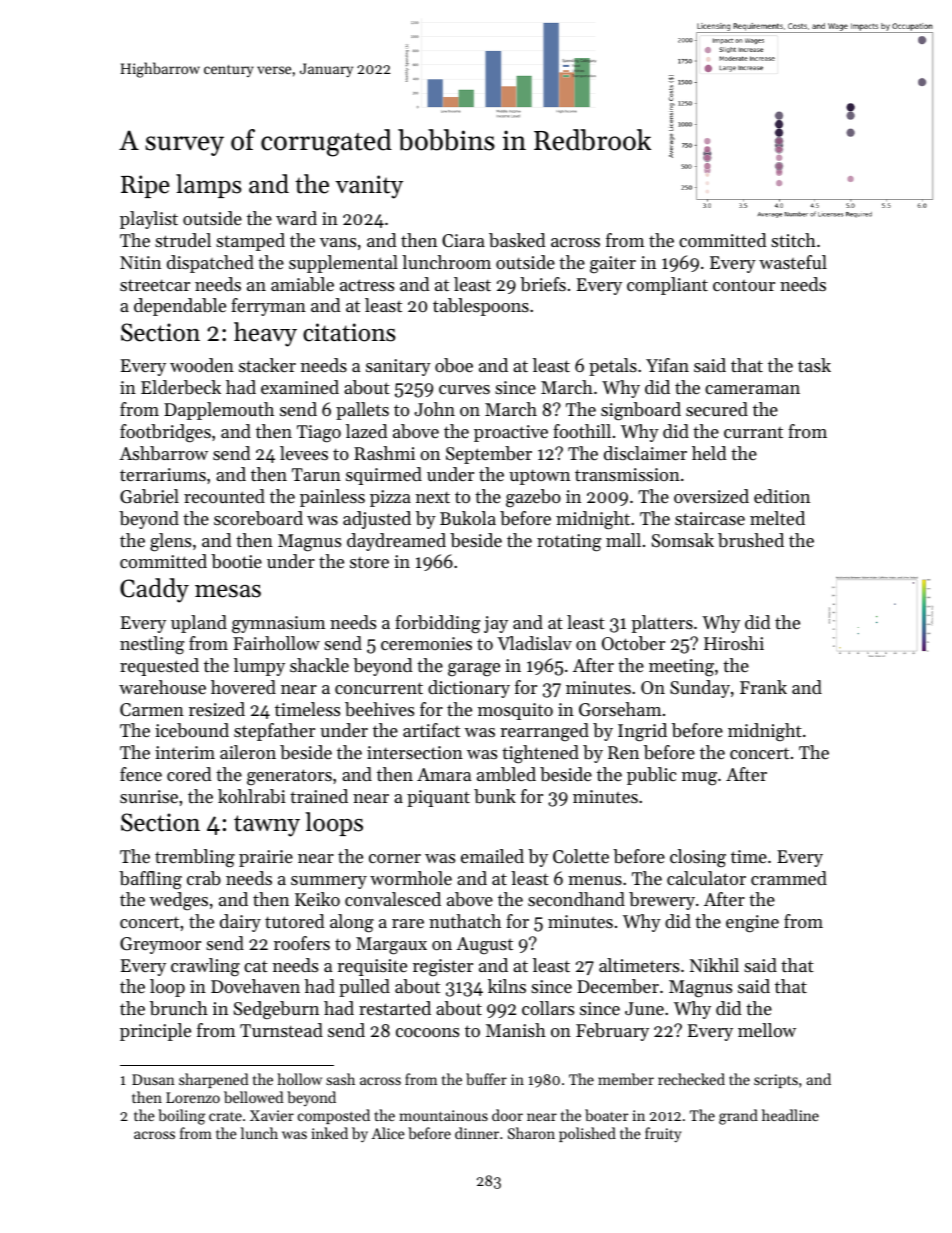  What do you see at coordinates (691, 1079) in the page?
I see `rechecked` at bounding box center [691, 1079].
